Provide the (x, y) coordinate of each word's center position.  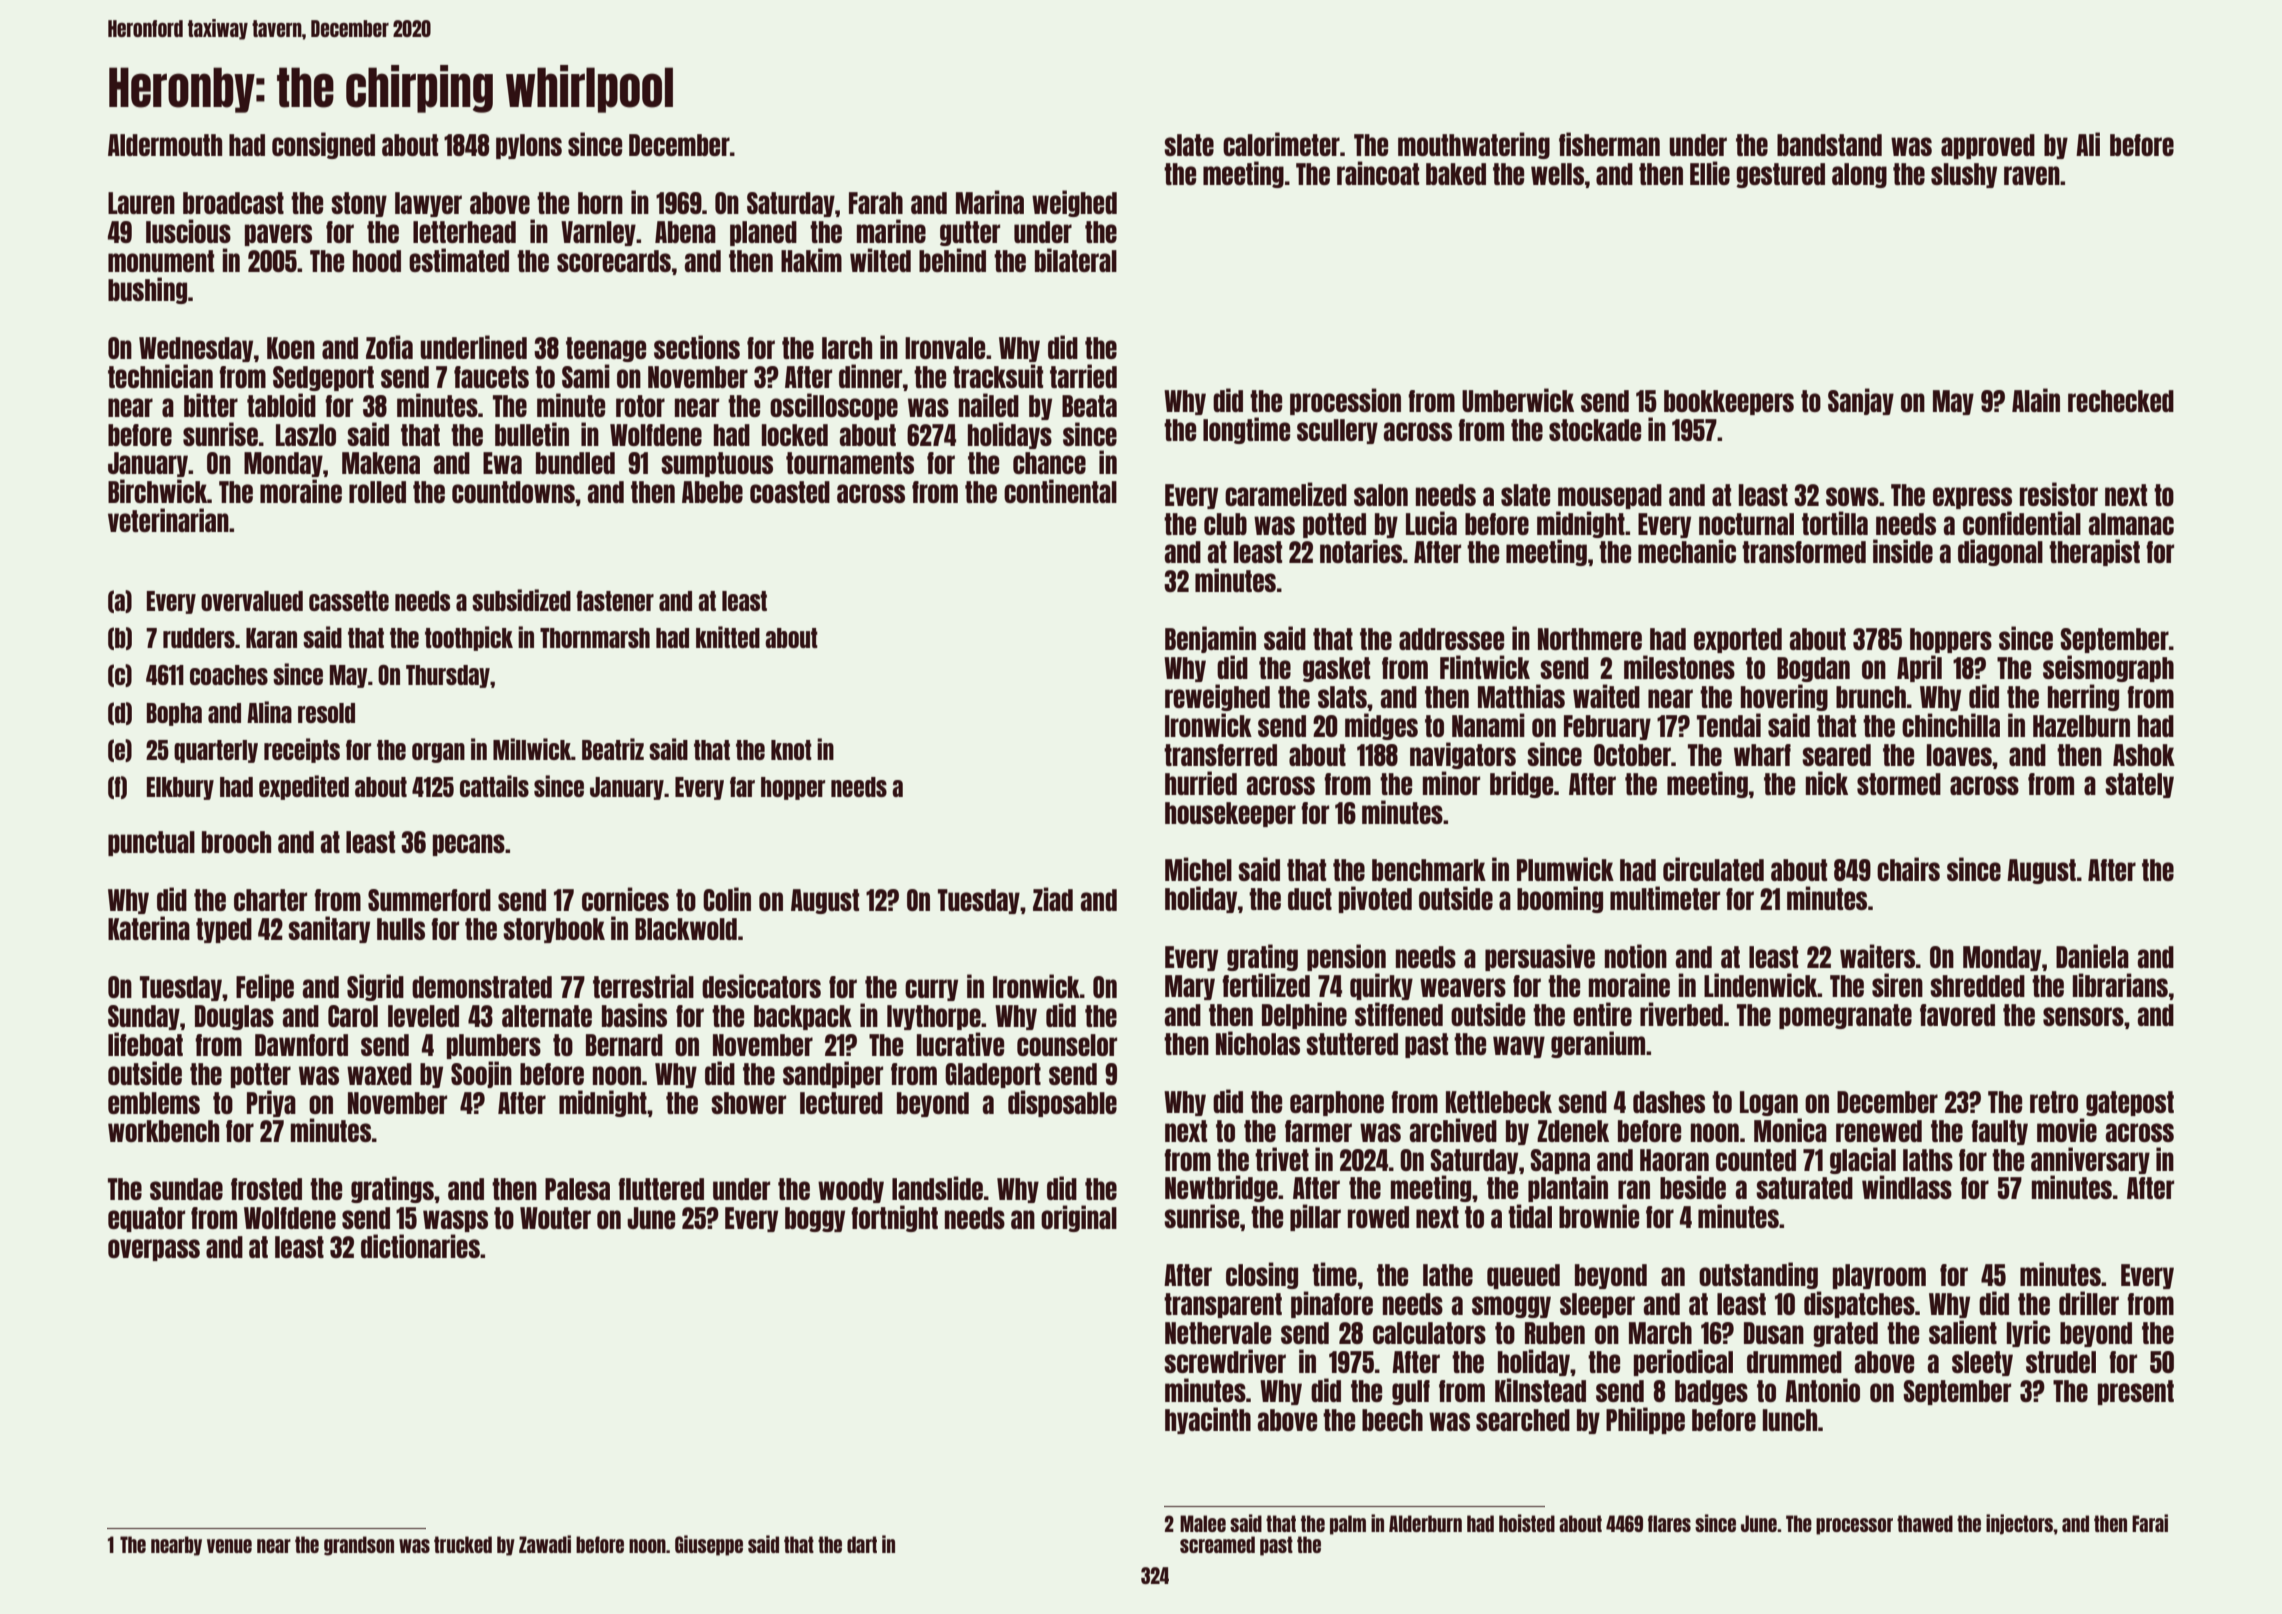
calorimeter (1281, 144)
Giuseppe (709, 1545)
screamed (1217, 1544)
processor (1854, 1526)
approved (1988, 146)
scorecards (614, 261)
